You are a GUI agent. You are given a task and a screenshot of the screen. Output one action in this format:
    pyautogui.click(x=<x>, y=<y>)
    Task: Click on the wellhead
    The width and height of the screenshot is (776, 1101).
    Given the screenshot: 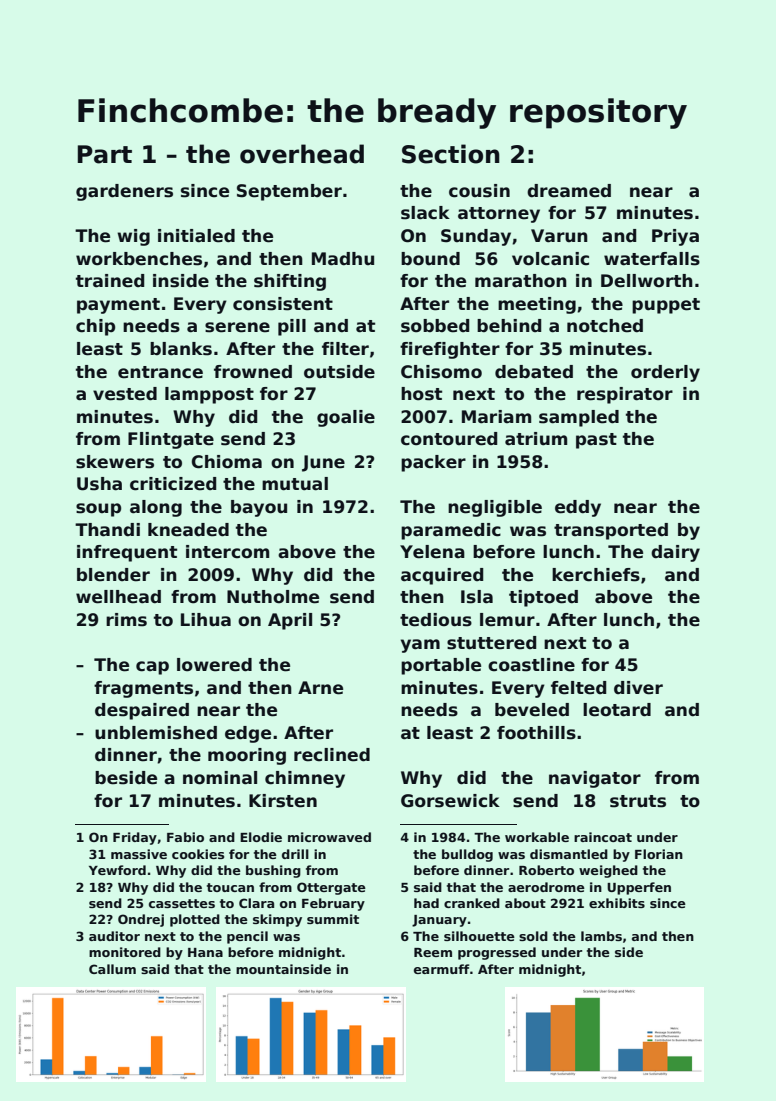 What is the action you would take?
    pyautogui.click(x=118, y=597)
